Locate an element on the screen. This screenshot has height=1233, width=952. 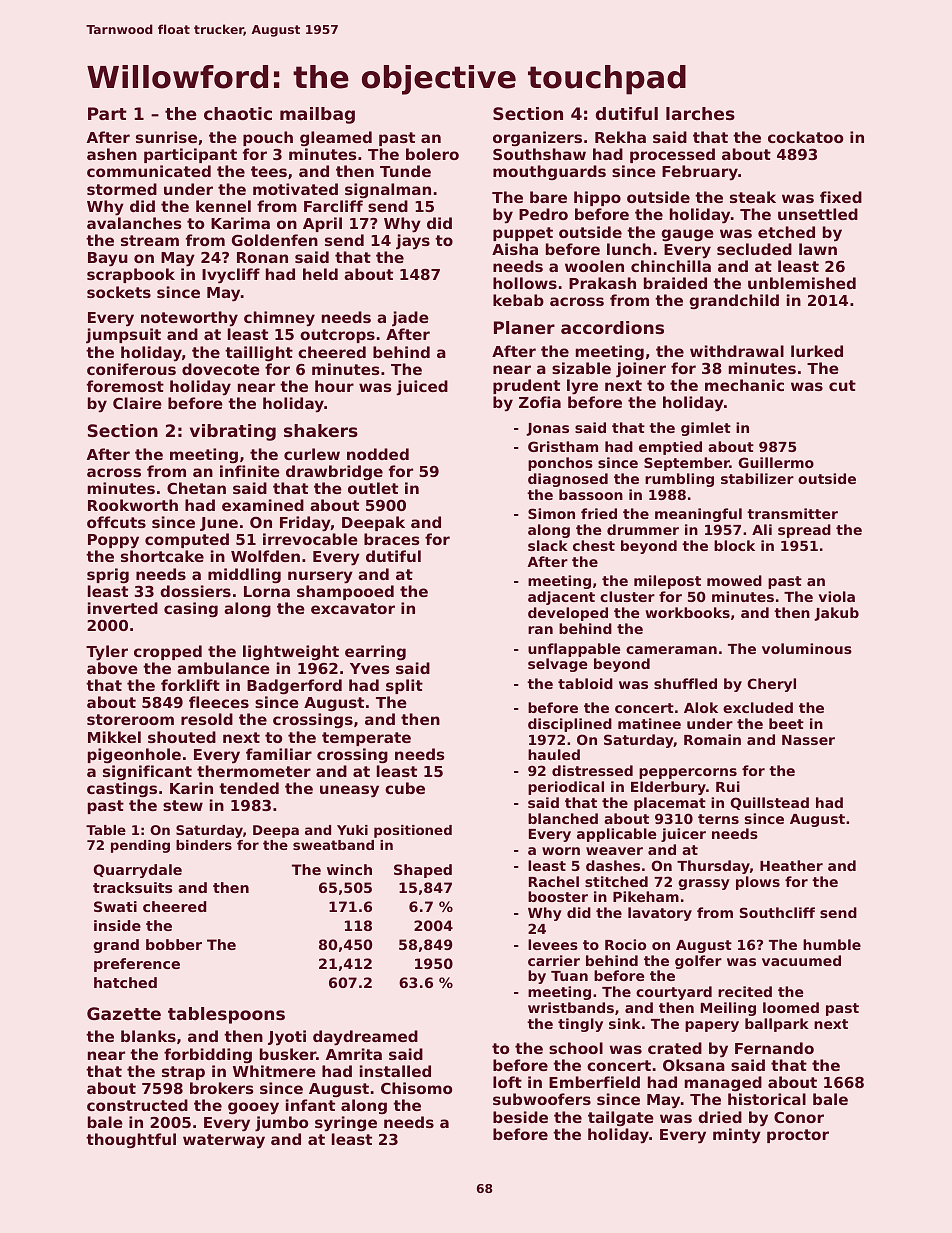
shortcake is located at coordinates (162, 556).
